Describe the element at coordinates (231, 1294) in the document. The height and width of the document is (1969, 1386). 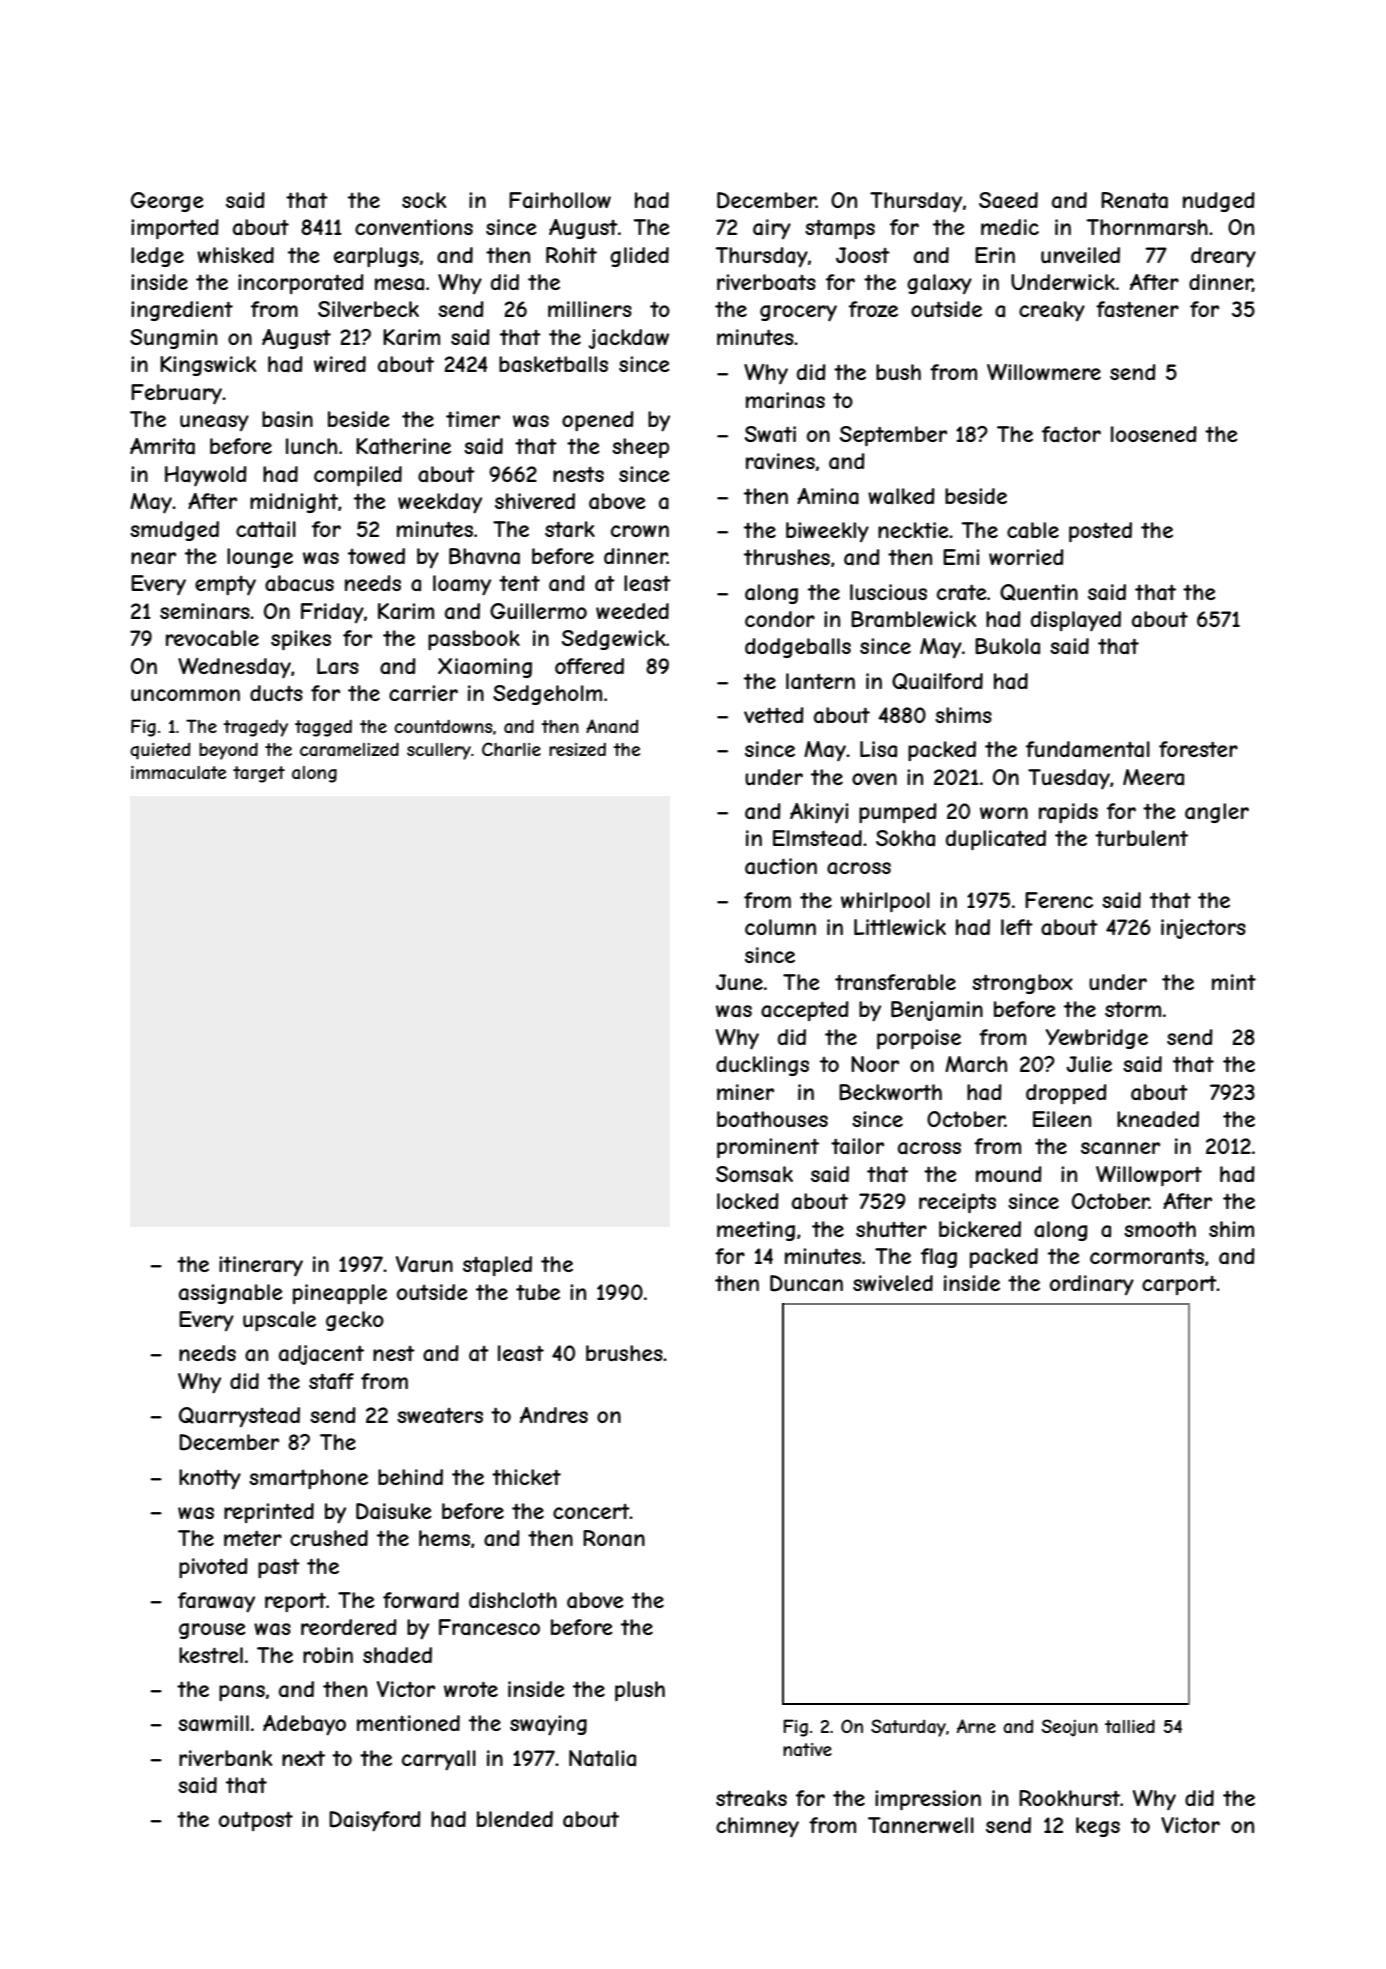
I see `assignable` at that location.
